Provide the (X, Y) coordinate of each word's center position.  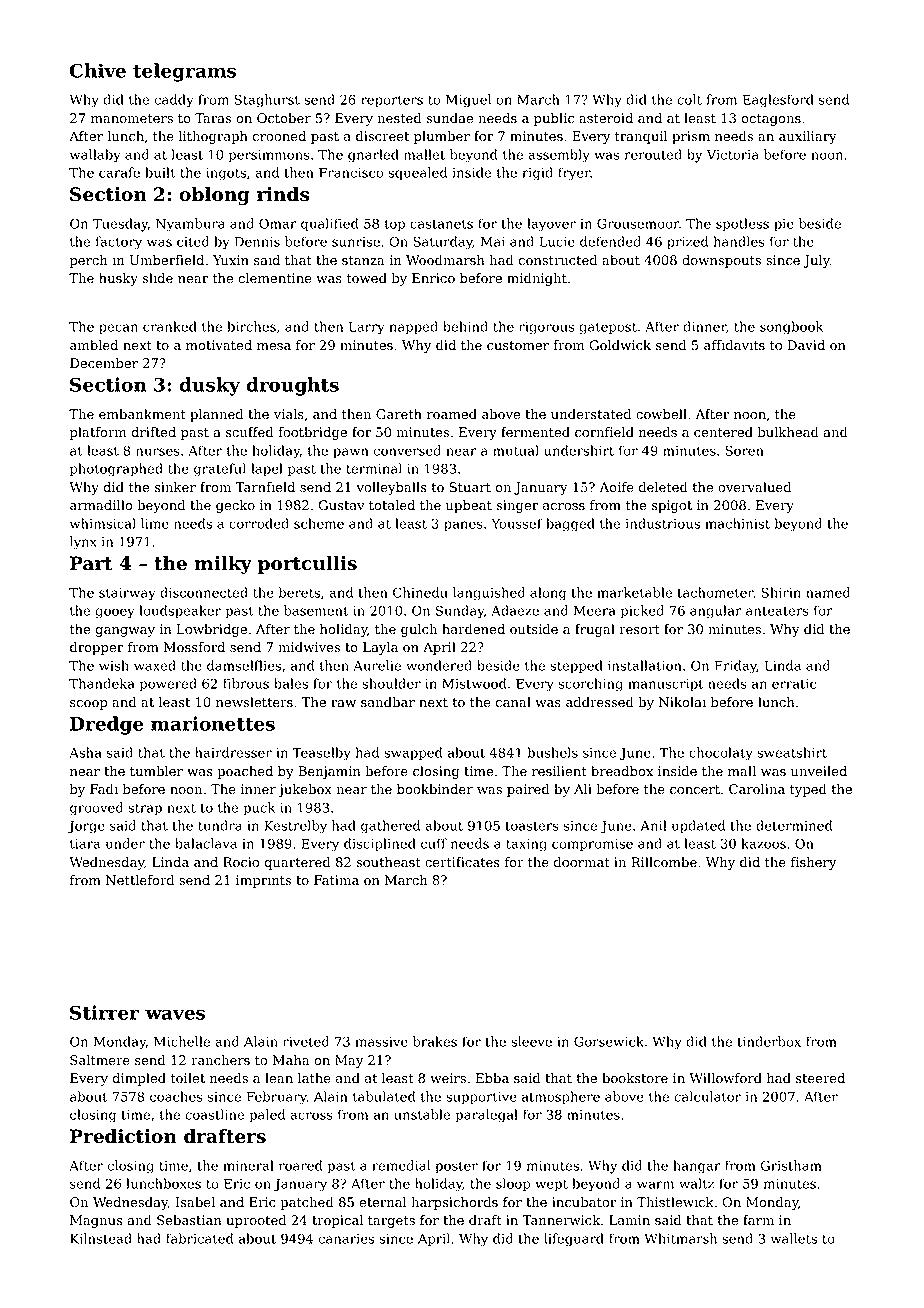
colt (689, 99)
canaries (346, 1239)
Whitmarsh (680, 1238)
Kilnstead (101, 1238)
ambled (94, 345)
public (554, 119)
